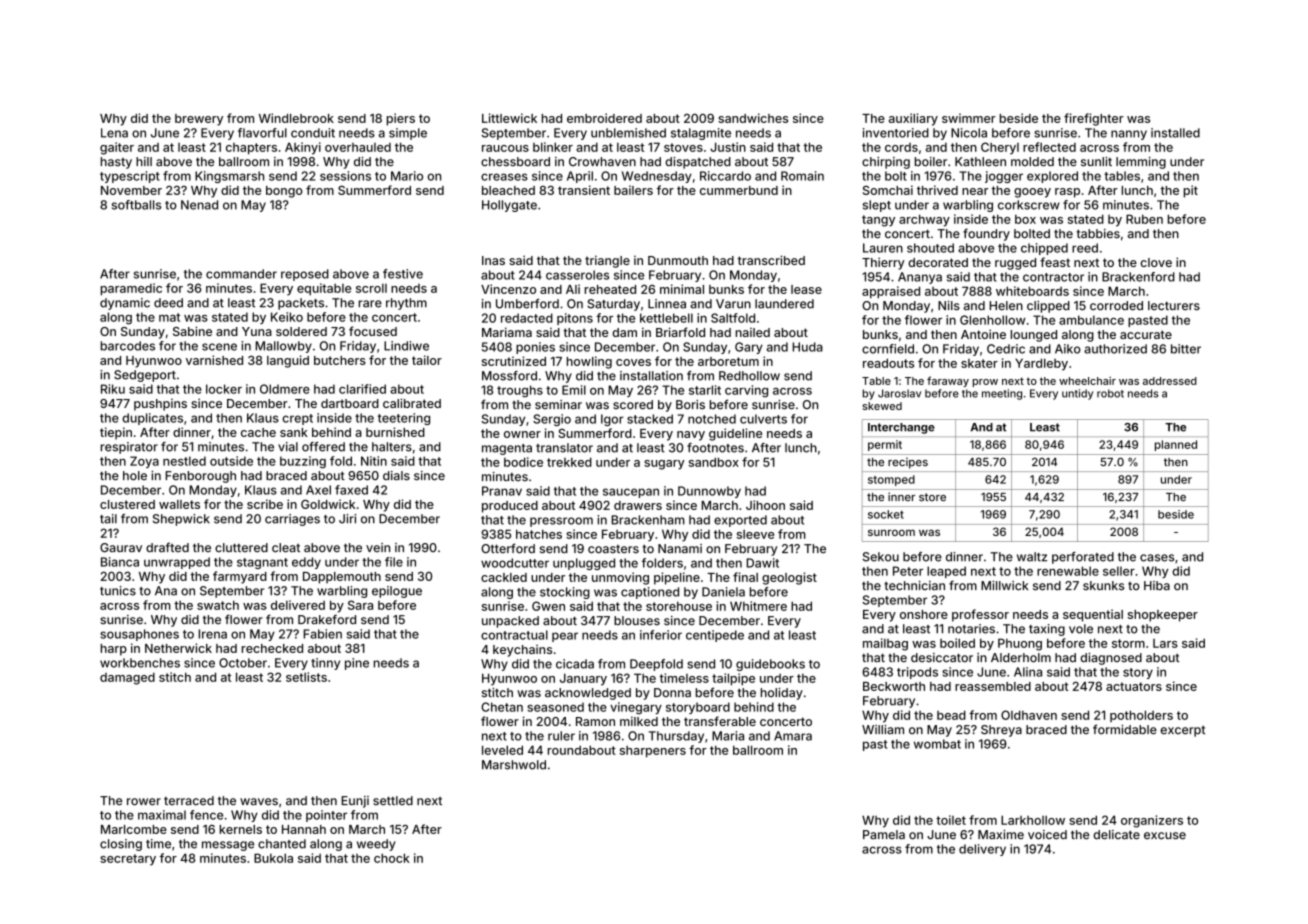  What do you see at coordinates (661, 635) in the page?
I see `inferior` at bounding box center [661, 635].
